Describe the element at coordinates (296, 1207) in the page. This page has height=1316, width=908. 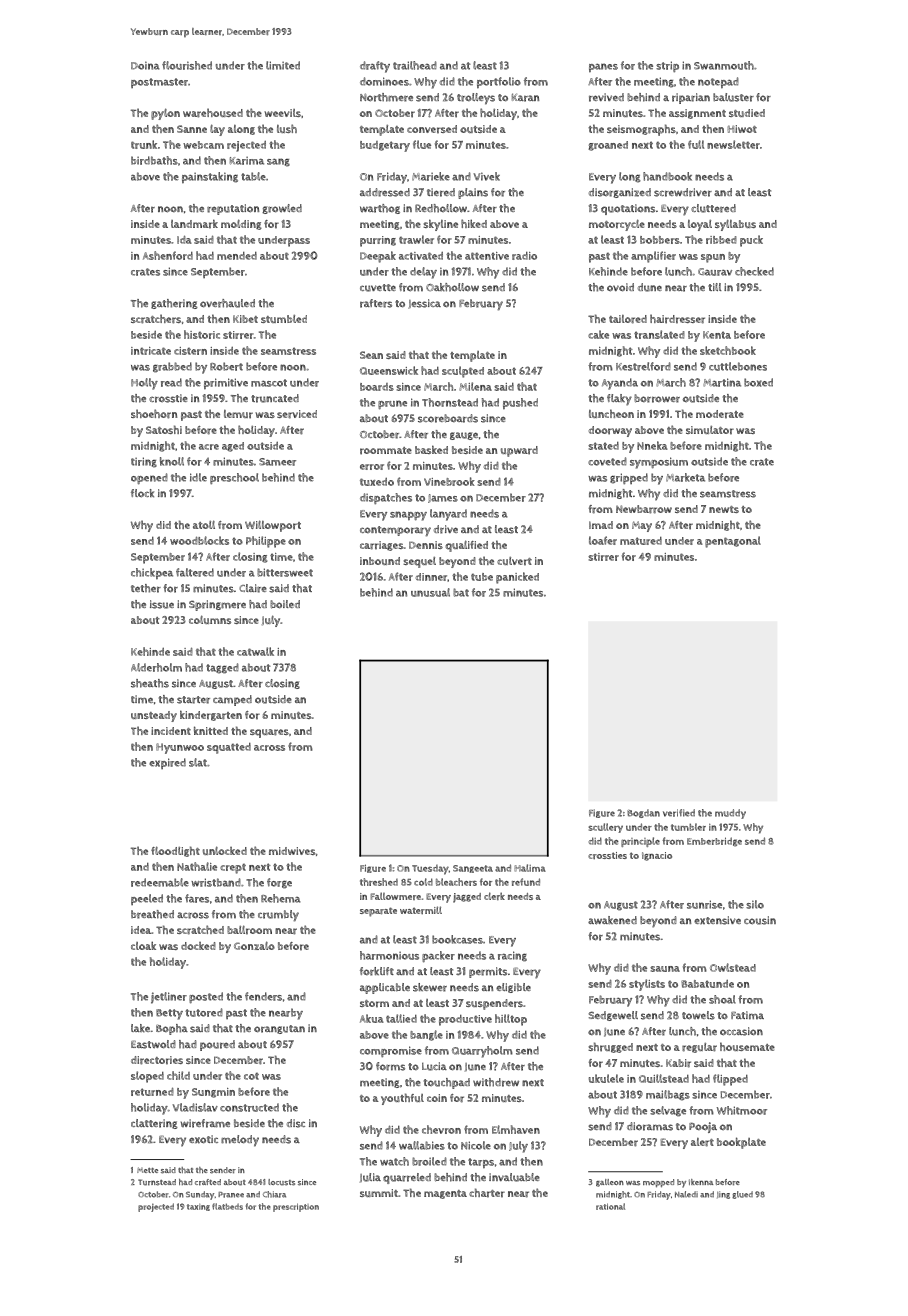
I see `prescription` at that location.
